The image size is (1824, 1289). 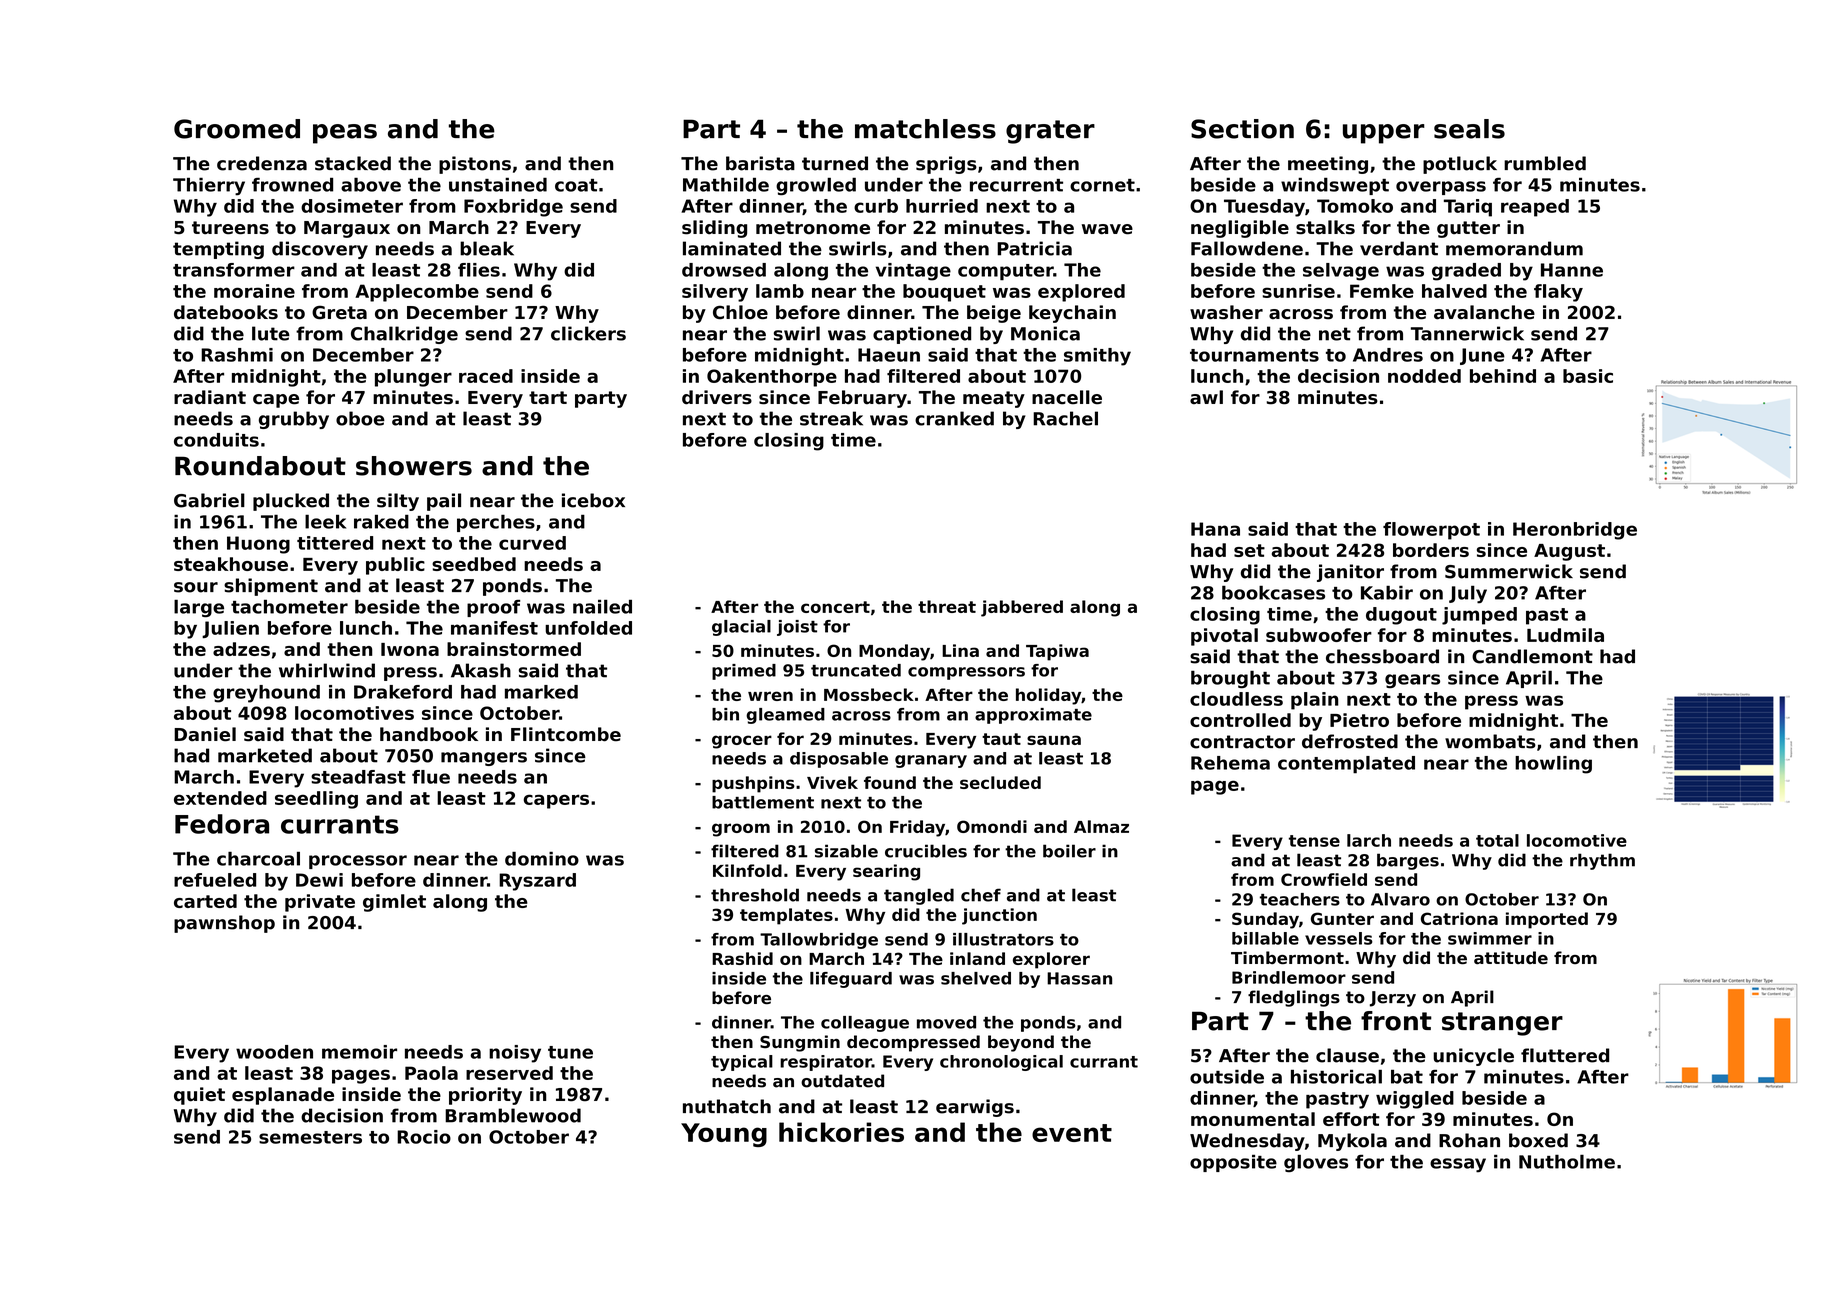 What do you see at coordinates (283, 1096) in the screenshot?
I see `esplanade` at bounding box center [283, 1096].
